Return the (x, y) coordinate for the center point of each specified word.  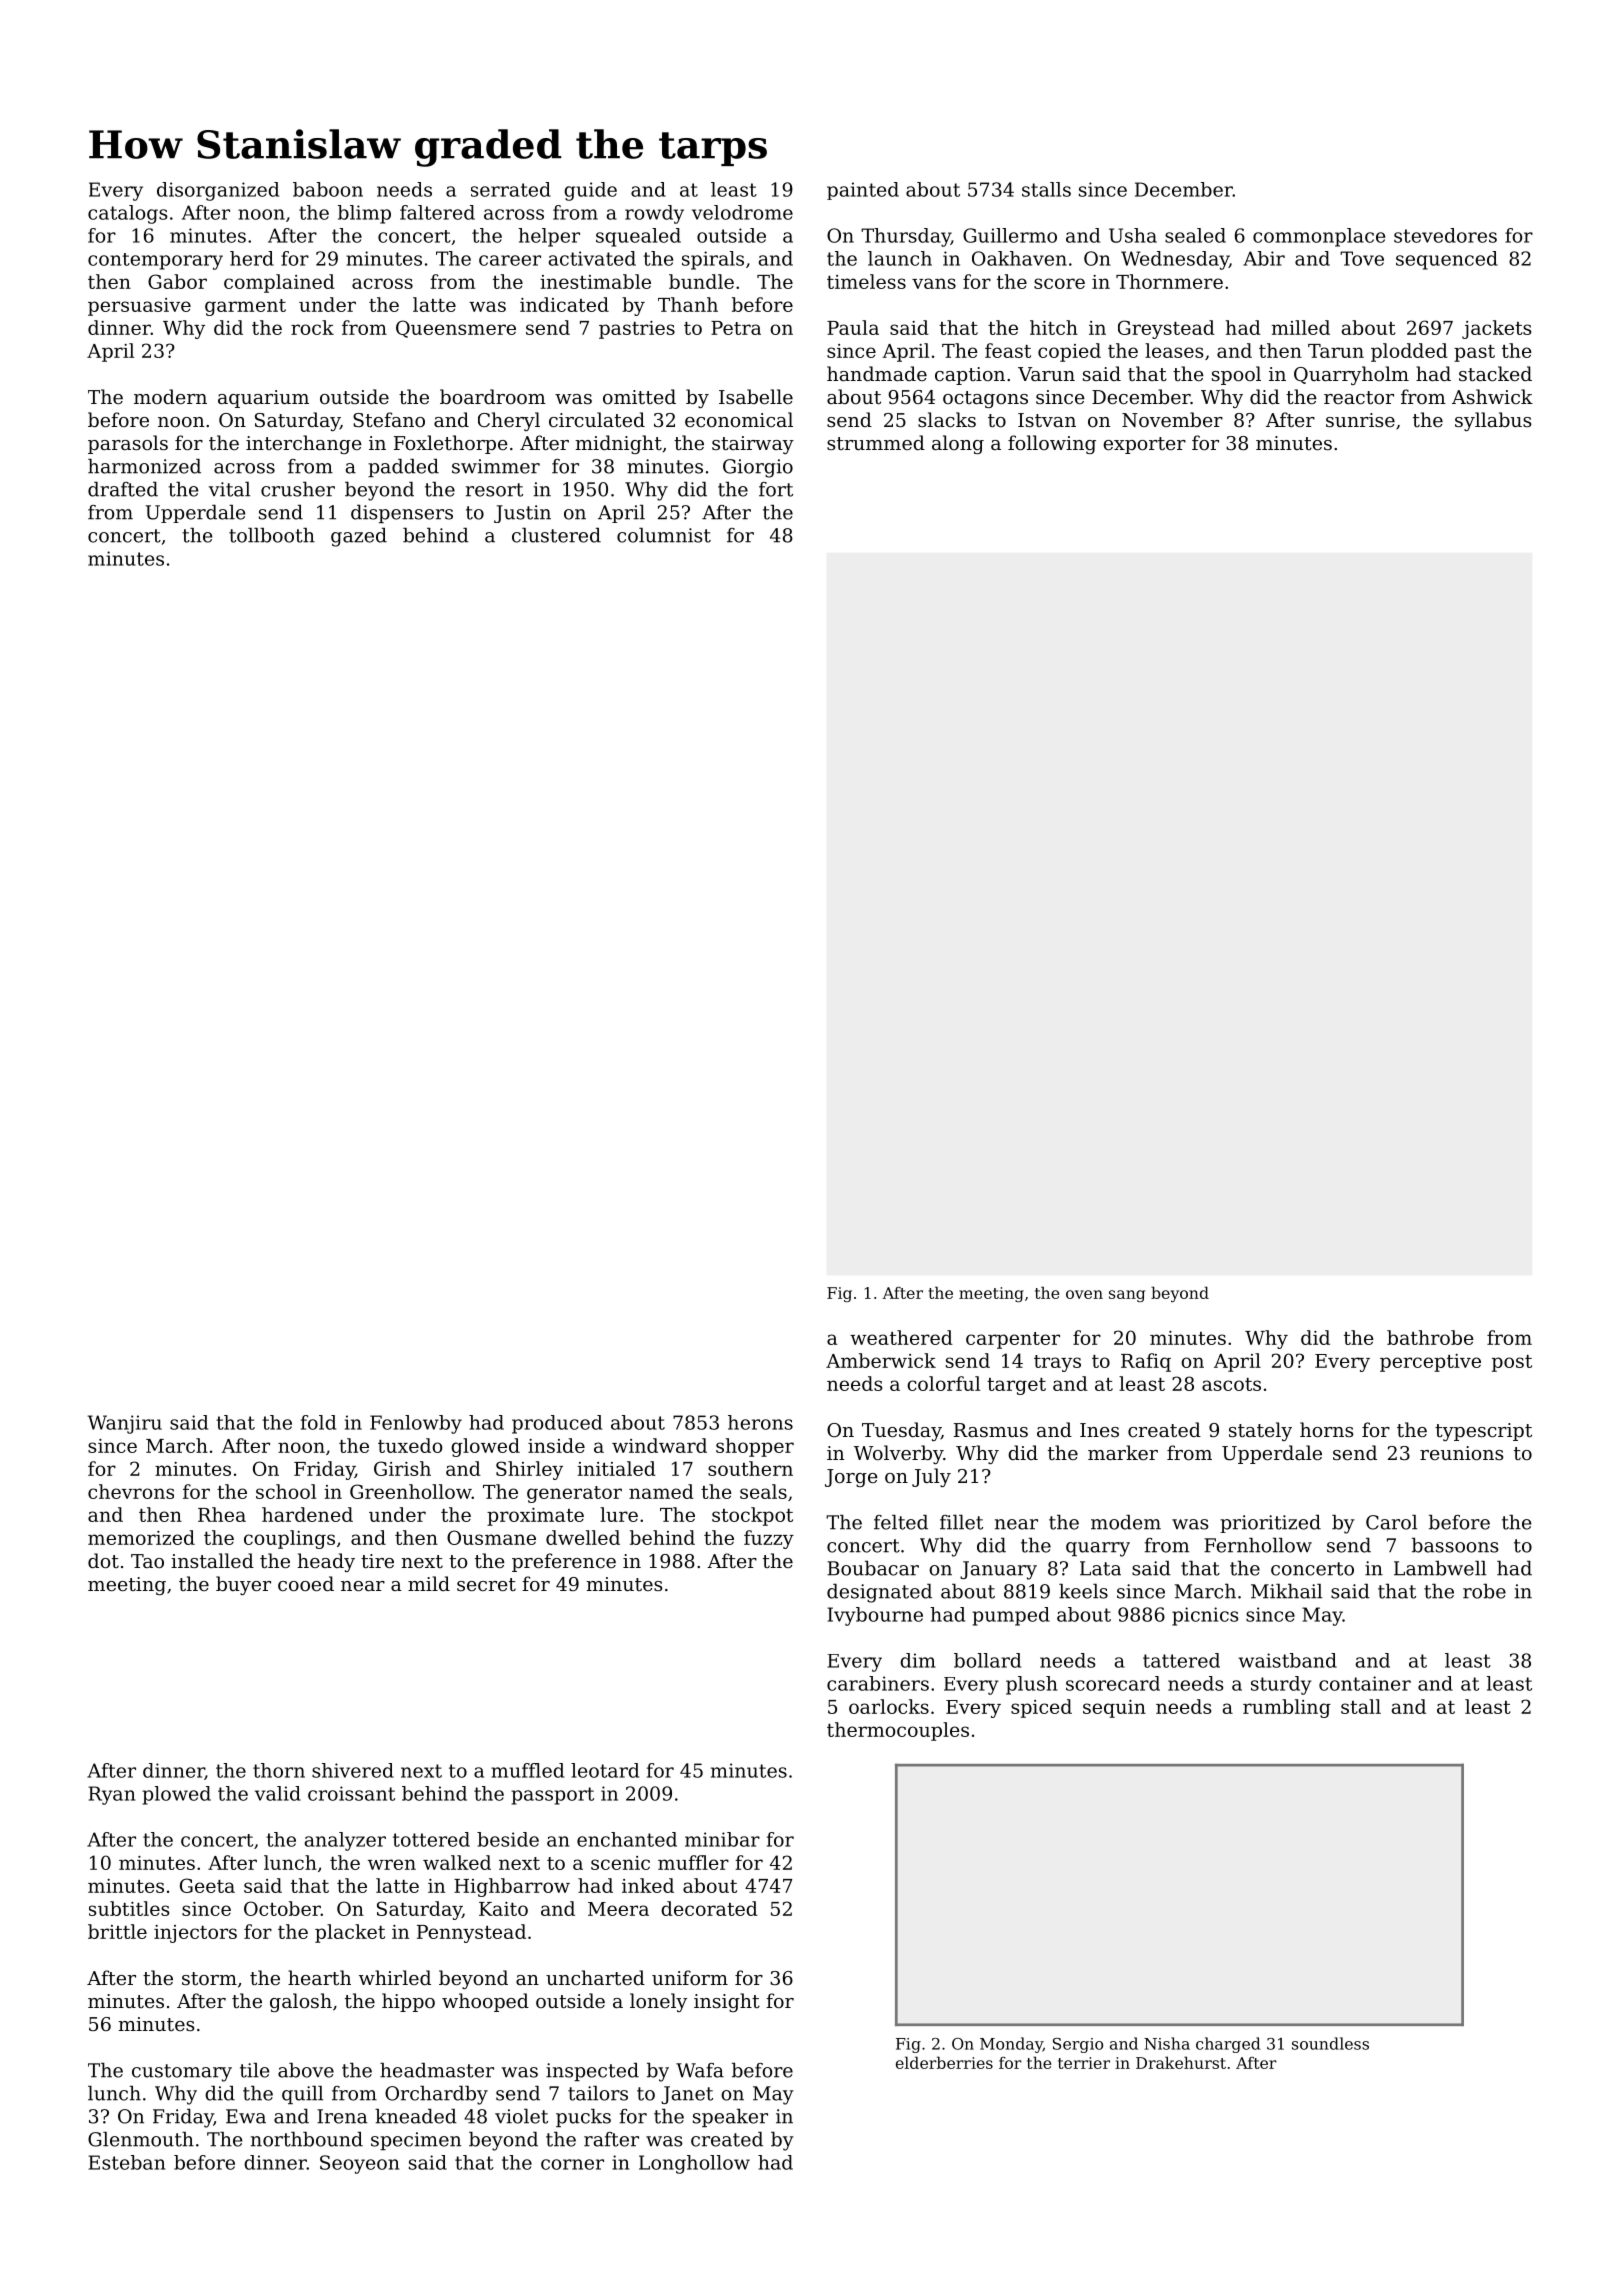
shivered (353, 1770)
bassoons (1455, 1545)
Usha (1133, 235)
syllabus (1493, 421)
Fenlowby (416, 1424)
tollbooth (272, 535)
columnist (664, 535)
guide (590, 191)
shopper (755, 1447)
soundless (1330, 2043)
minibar (722, 1839)
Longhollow (694, 2164)
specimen (416, 2141)
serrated (511, 189)
